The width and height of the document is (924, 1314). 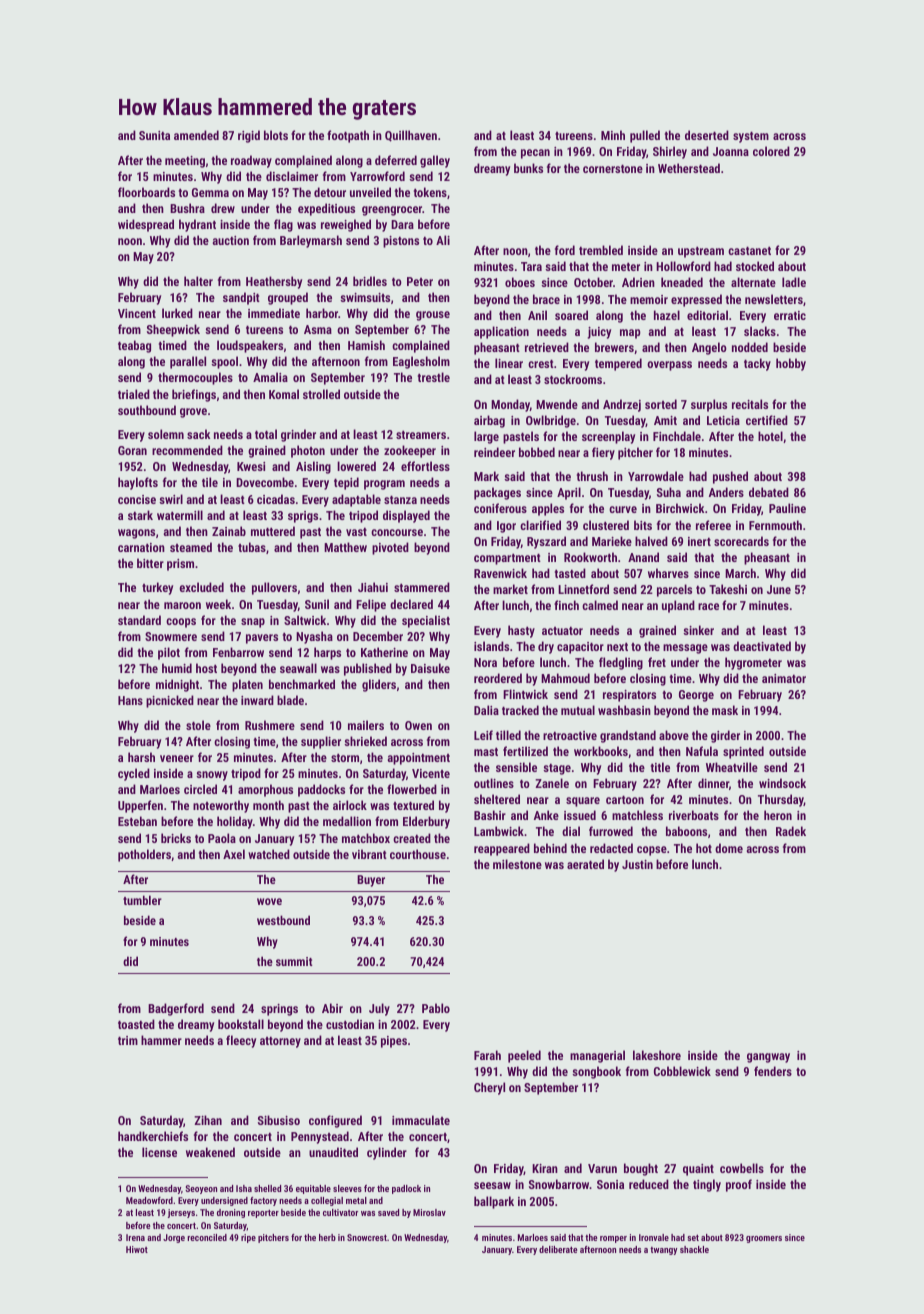 I want to click on Hiwot, so click(x=137, y=1249).
